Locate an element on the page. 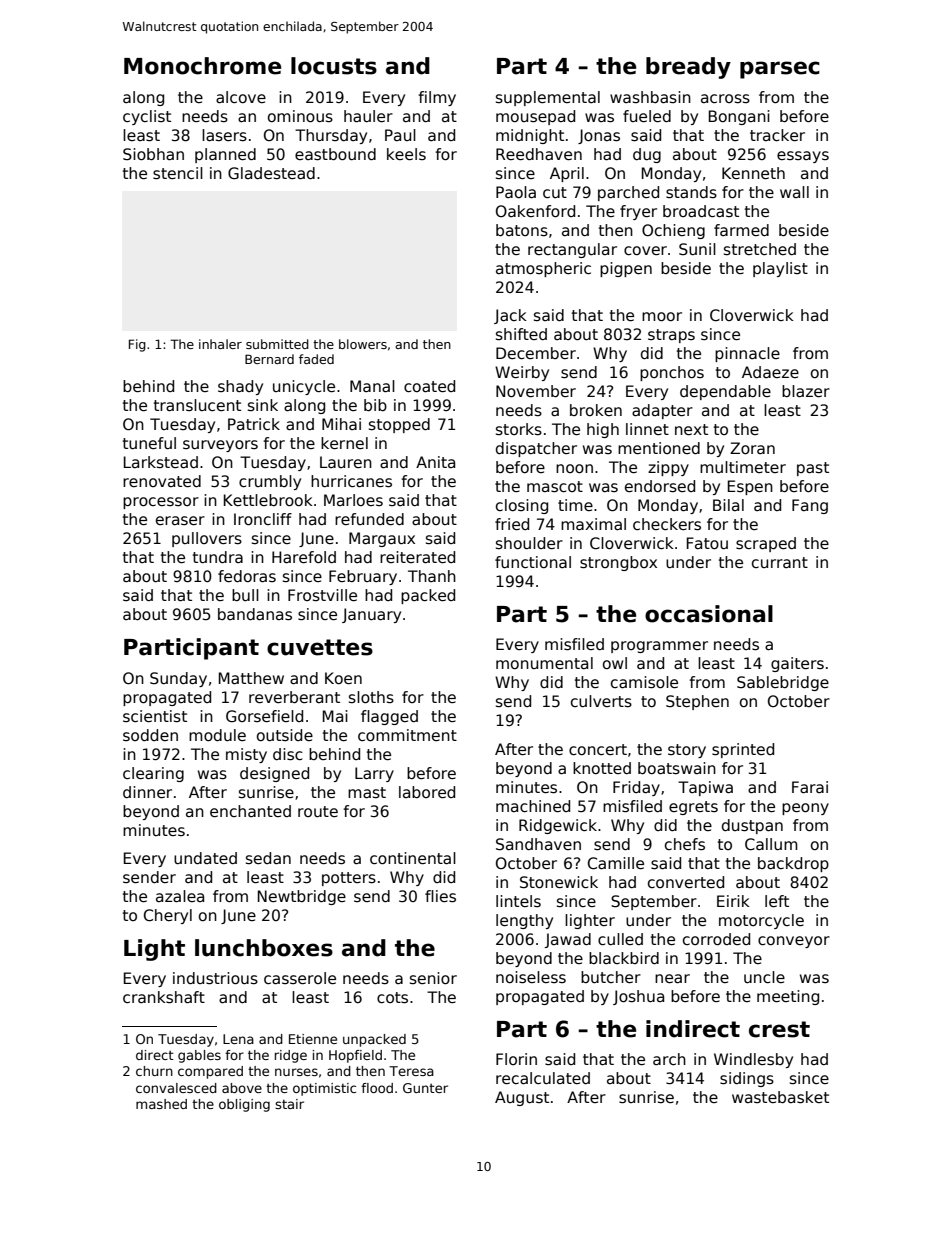  parsec is located at coordinates (780, 70).
